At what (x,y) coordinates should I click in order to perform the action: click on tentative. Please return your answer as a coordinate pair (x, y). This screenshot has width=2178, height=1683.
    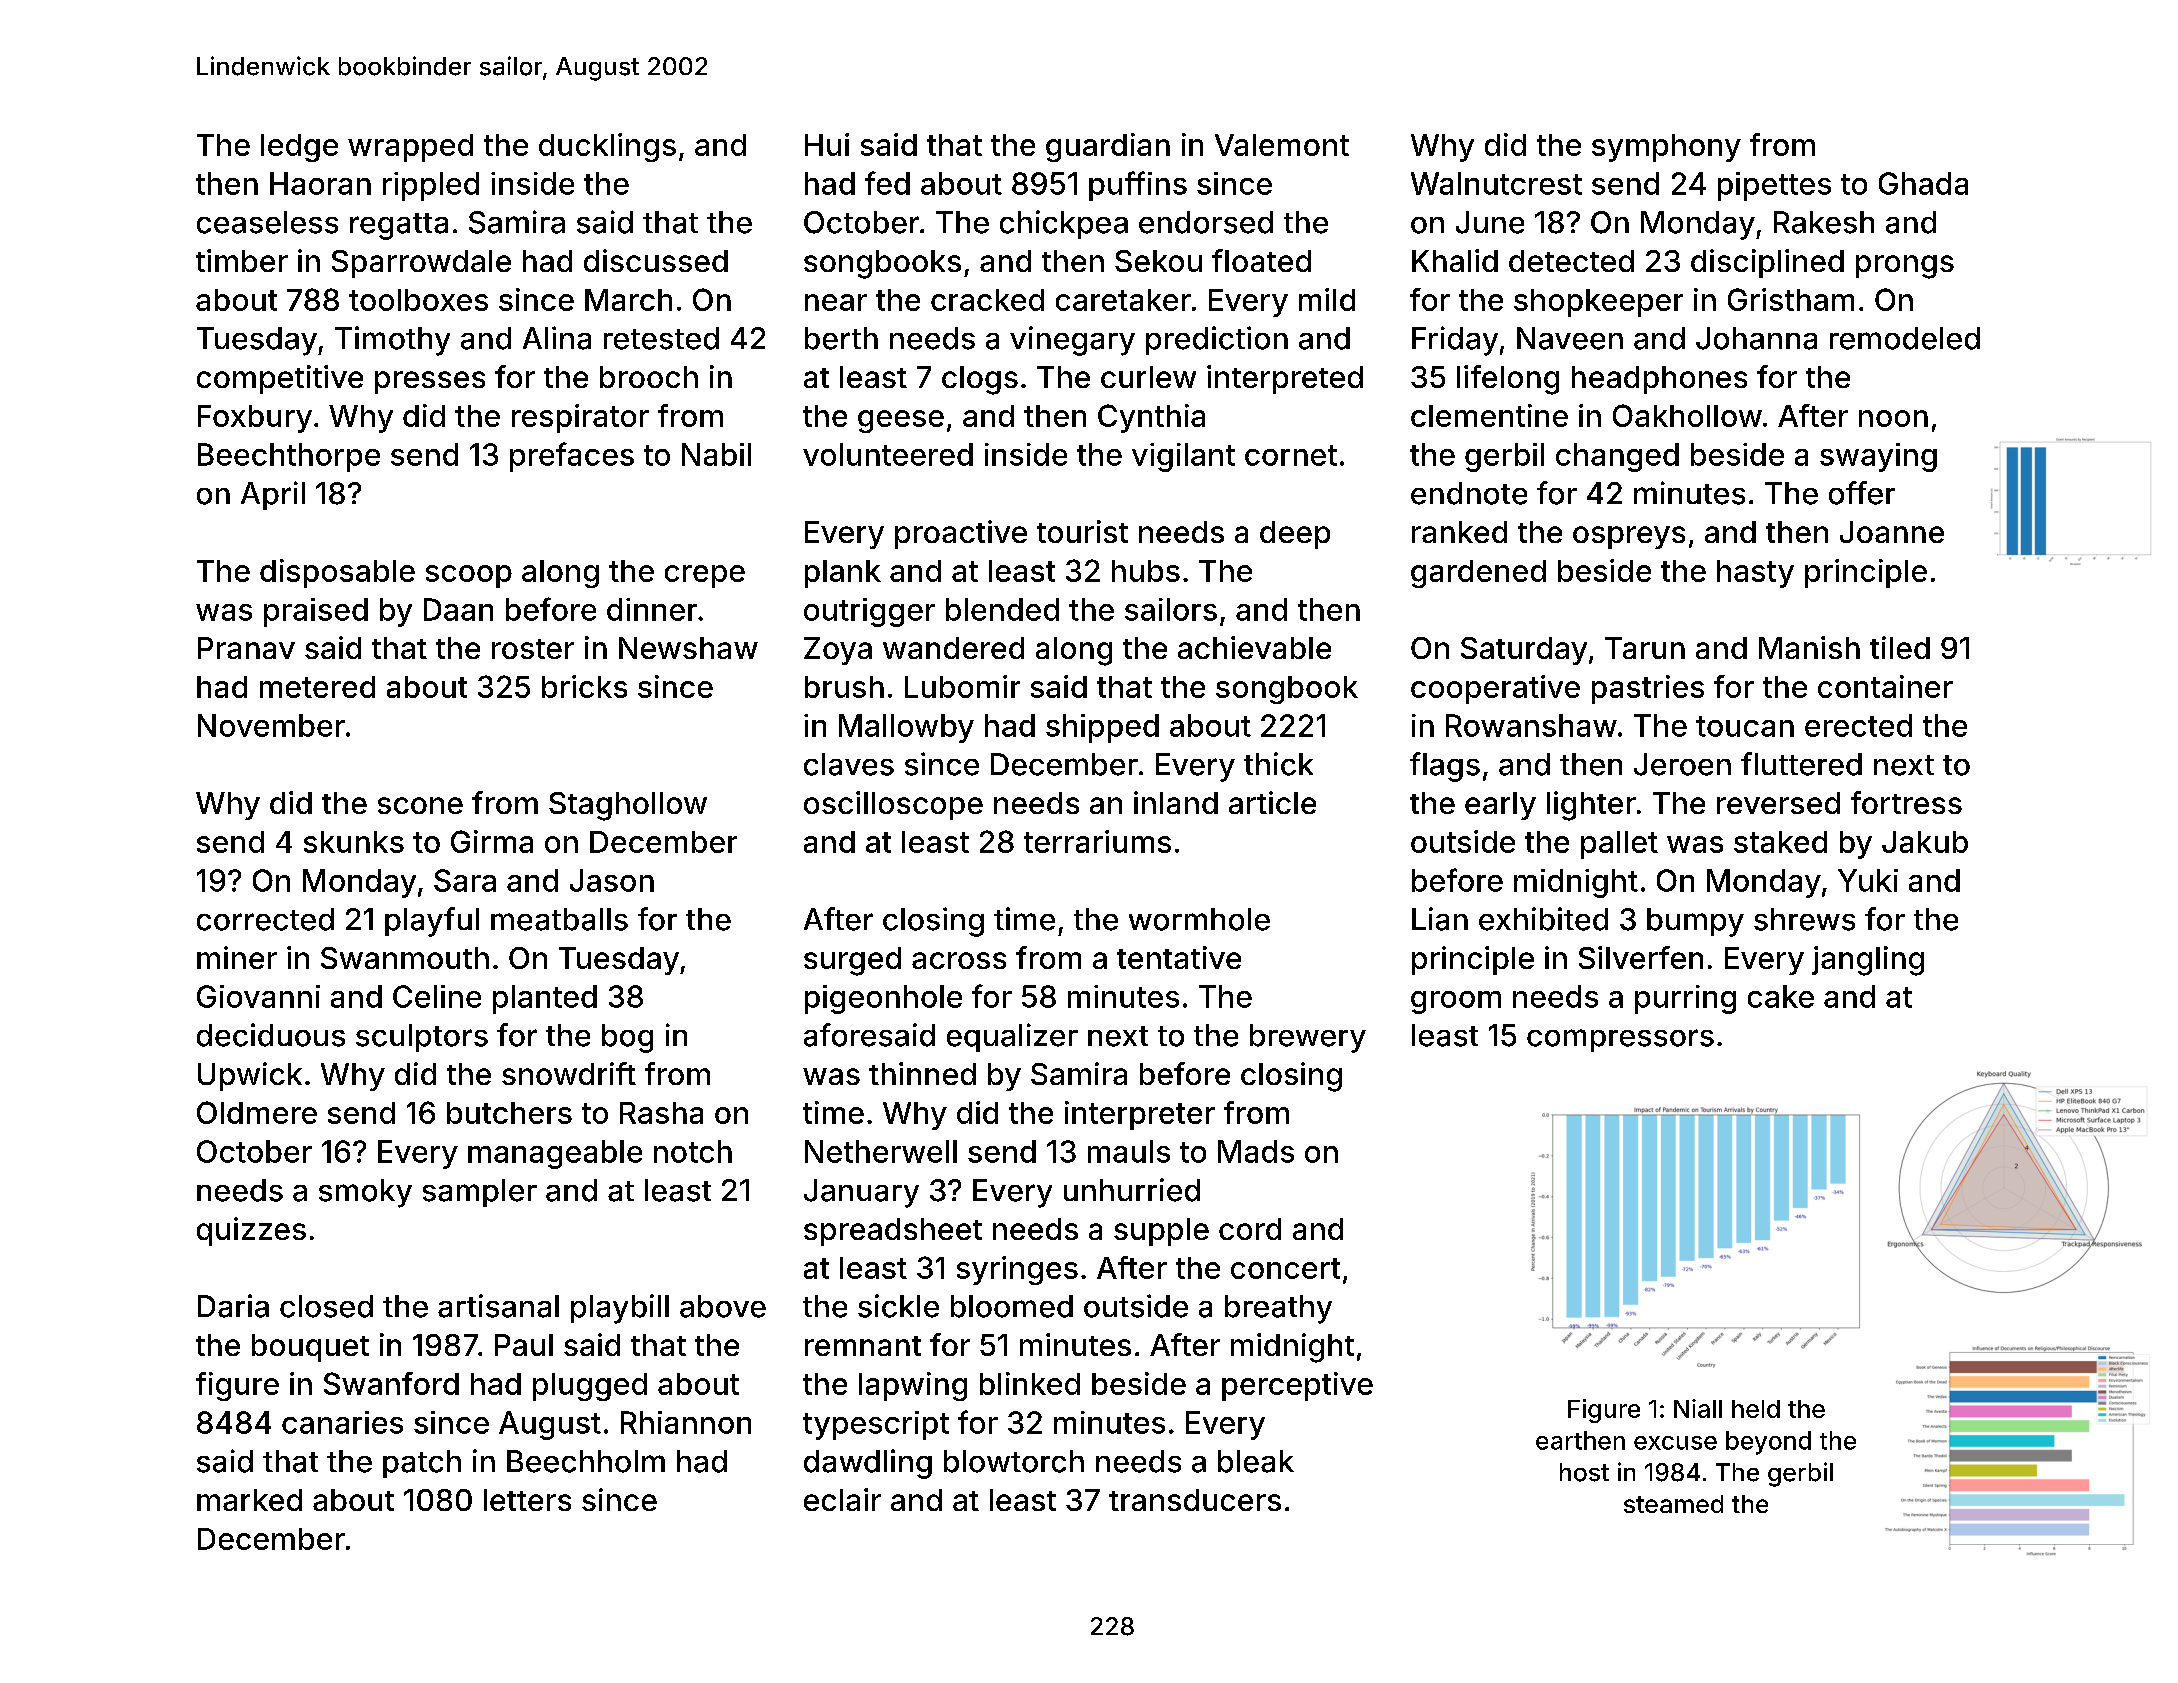
    Looking at the image, I should click on (1179, 957).
